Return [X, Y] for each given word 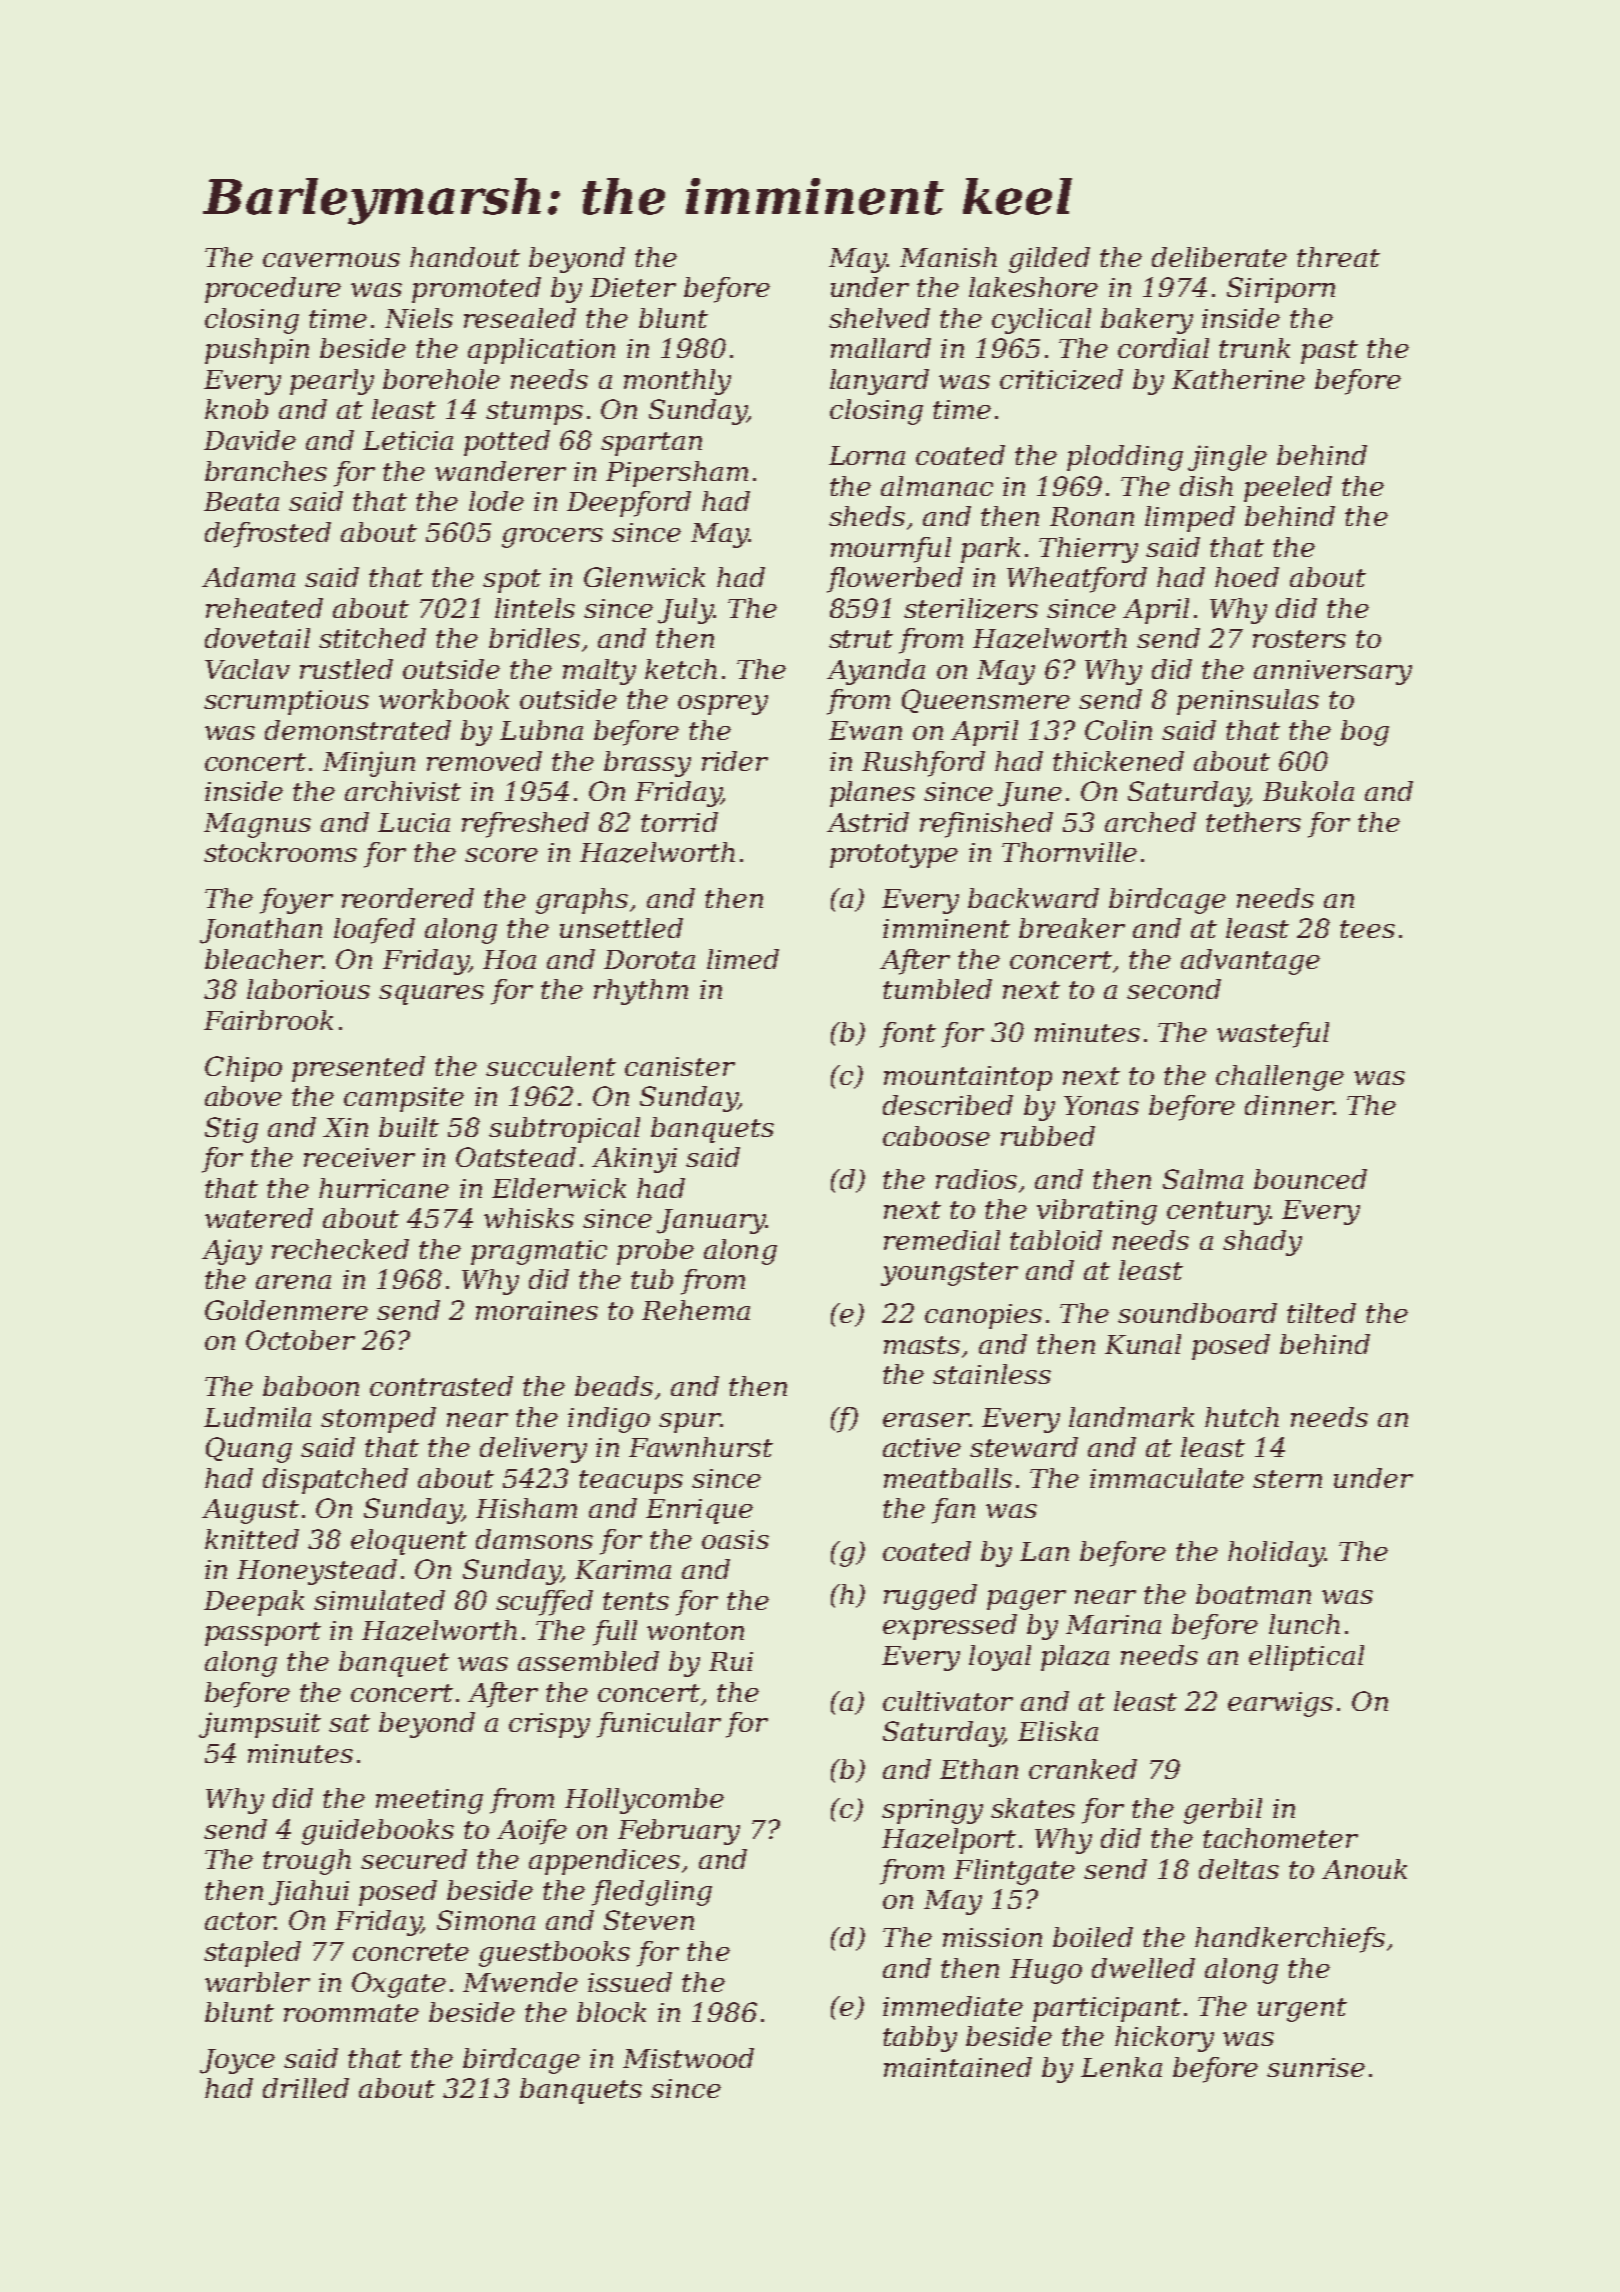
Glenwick [644, 577]
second [1174, 989]
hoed [1247, 577]
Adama [248, 577]
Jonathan [261, 931]
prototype [894, 856]
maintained [958, 2067]
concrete [411, 1952]
